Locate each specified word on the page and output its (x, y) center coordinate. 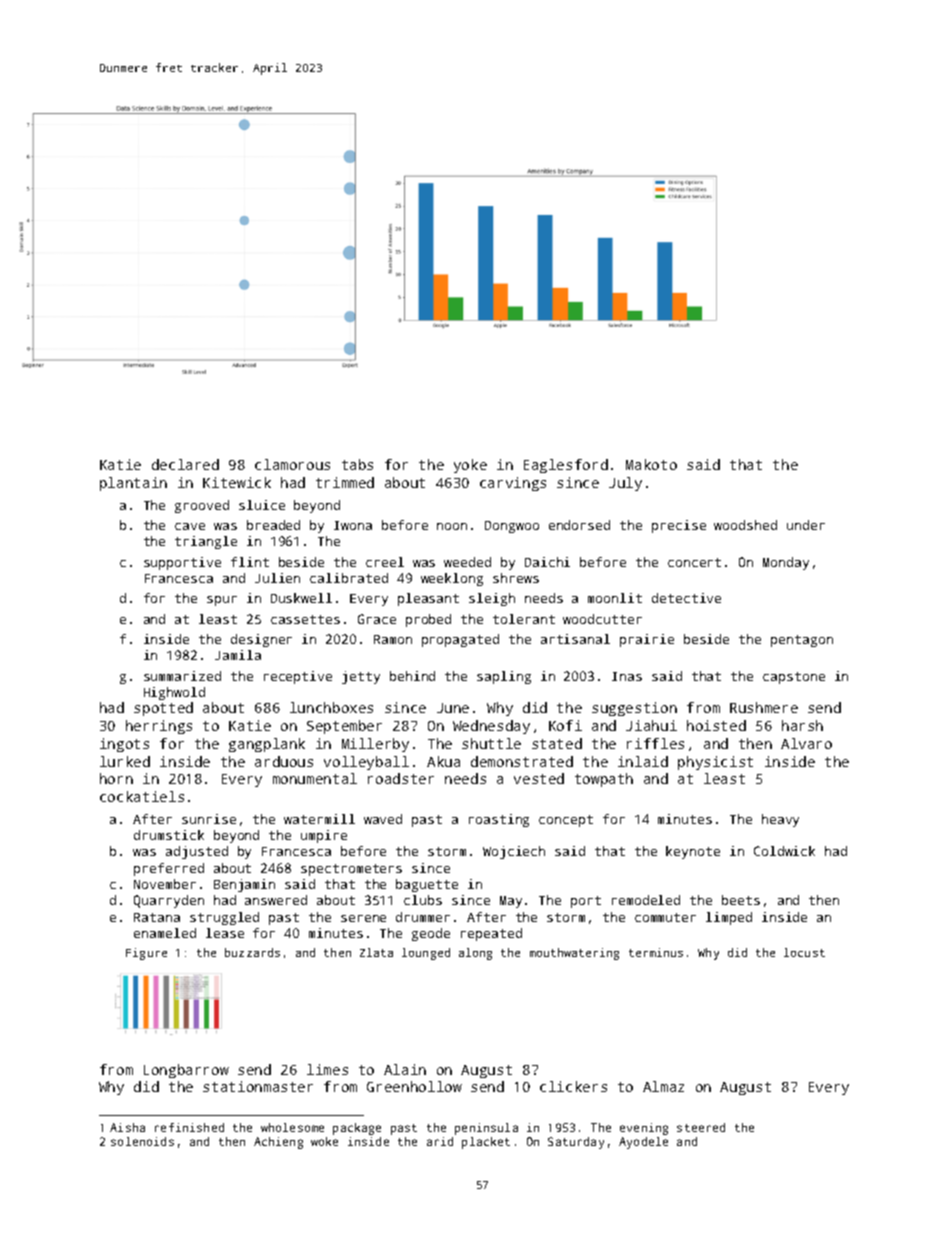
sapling (504, 677)
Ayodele (643, 1143)
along (475, 954)
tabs (357, 464)
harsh (802, 725)
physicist (715, 763)
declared (185, 464)
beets (741, 900)
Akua (443, 761)
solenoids (142, 1141)
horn (116, 778)
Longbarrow (186, 1071)
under (806, 525)
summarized (182, 676)
